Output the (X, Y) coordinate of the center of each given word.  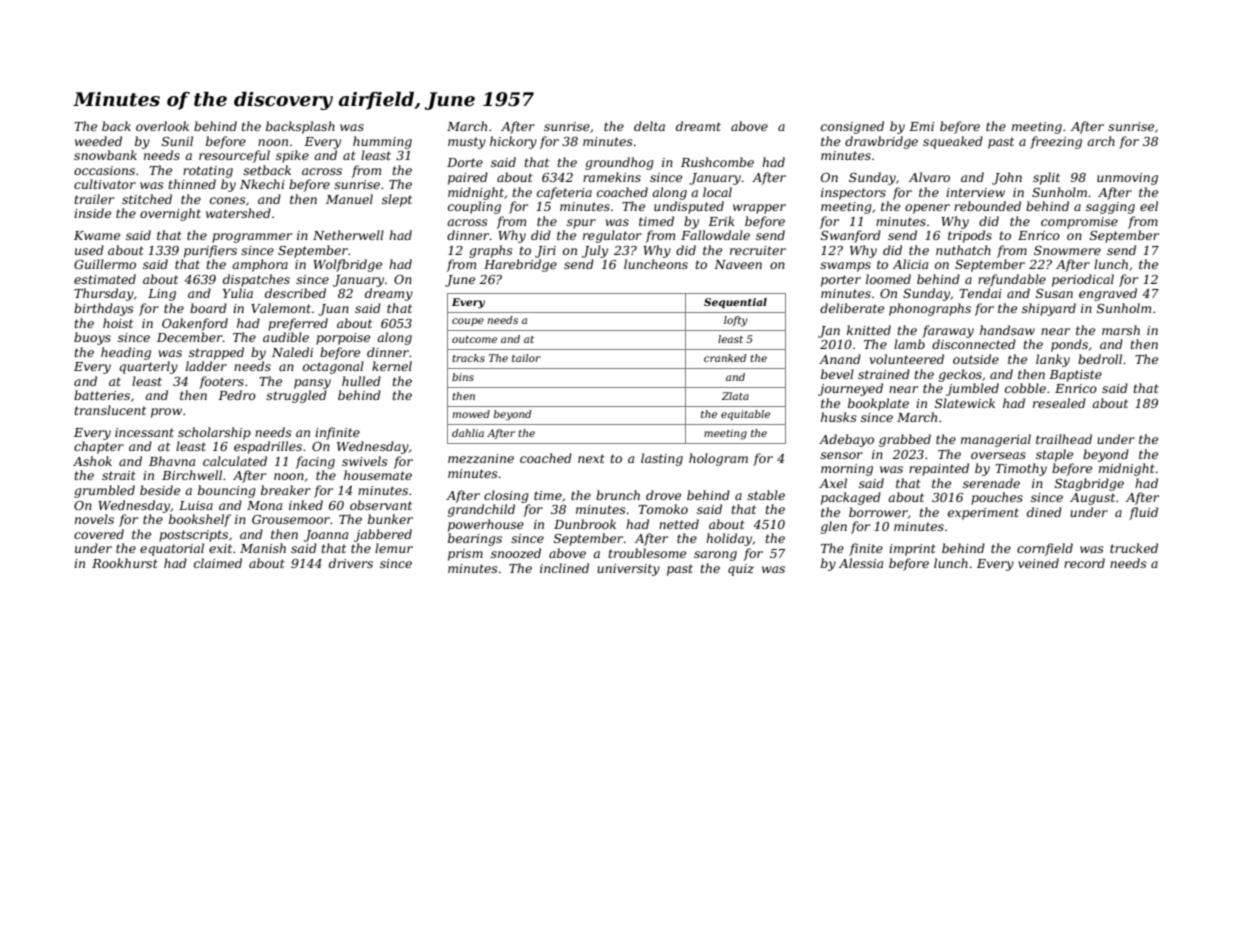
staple (1054, 455)
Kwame (97, 235)
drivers (351, 563)
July (595, 251)
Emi (921, 126)
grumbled (104, 491)
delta (649, 126)
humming (382, 142)
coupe (468, 322)
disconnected (974, 344)
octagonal (333, 367)
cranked (725, 358)
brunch (618, 495)
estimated (105, 279)
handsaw (1007, 330)
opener (927, 209)
